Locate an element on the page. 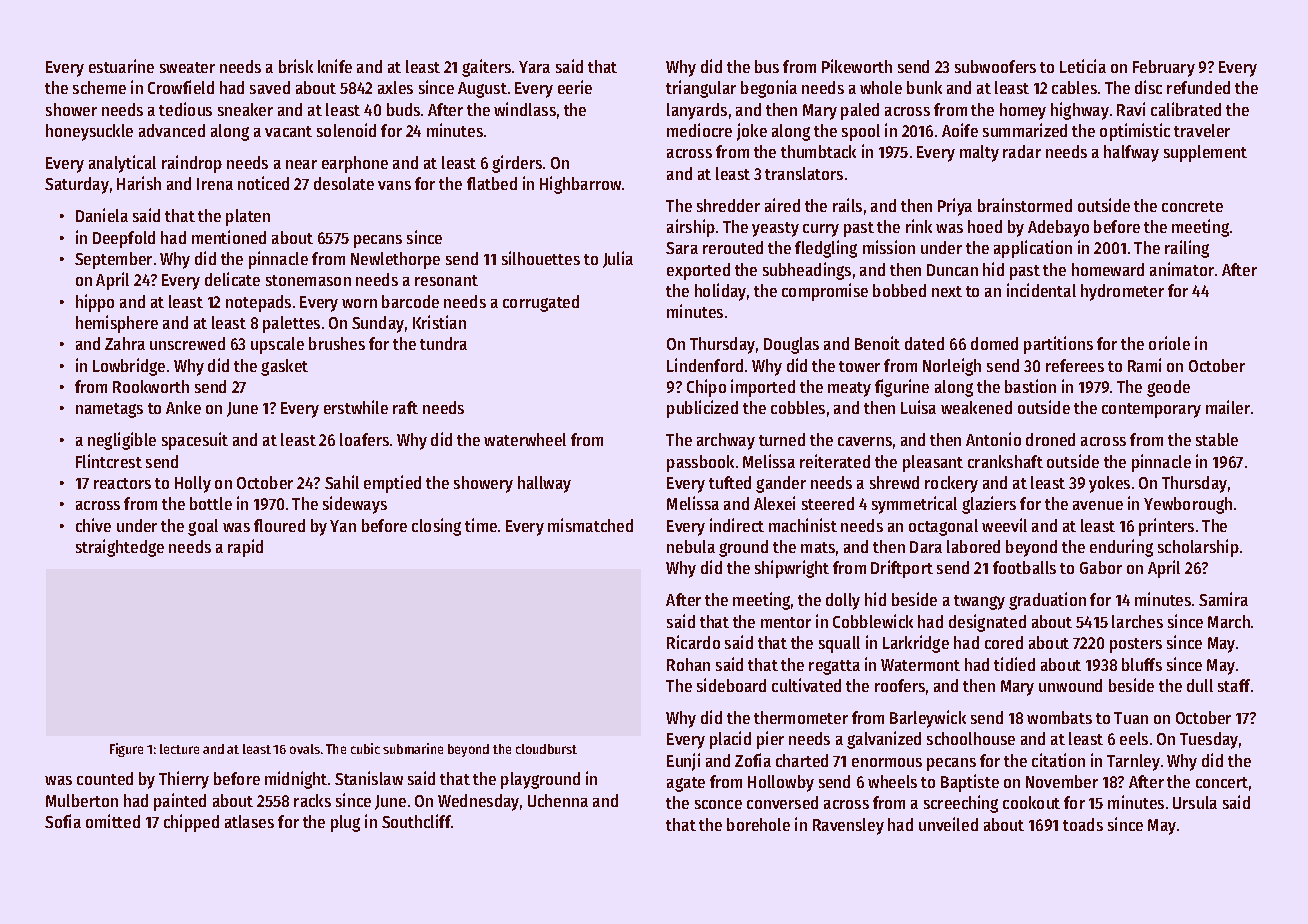  Yewborough is located at coordinates (1188, 505).
